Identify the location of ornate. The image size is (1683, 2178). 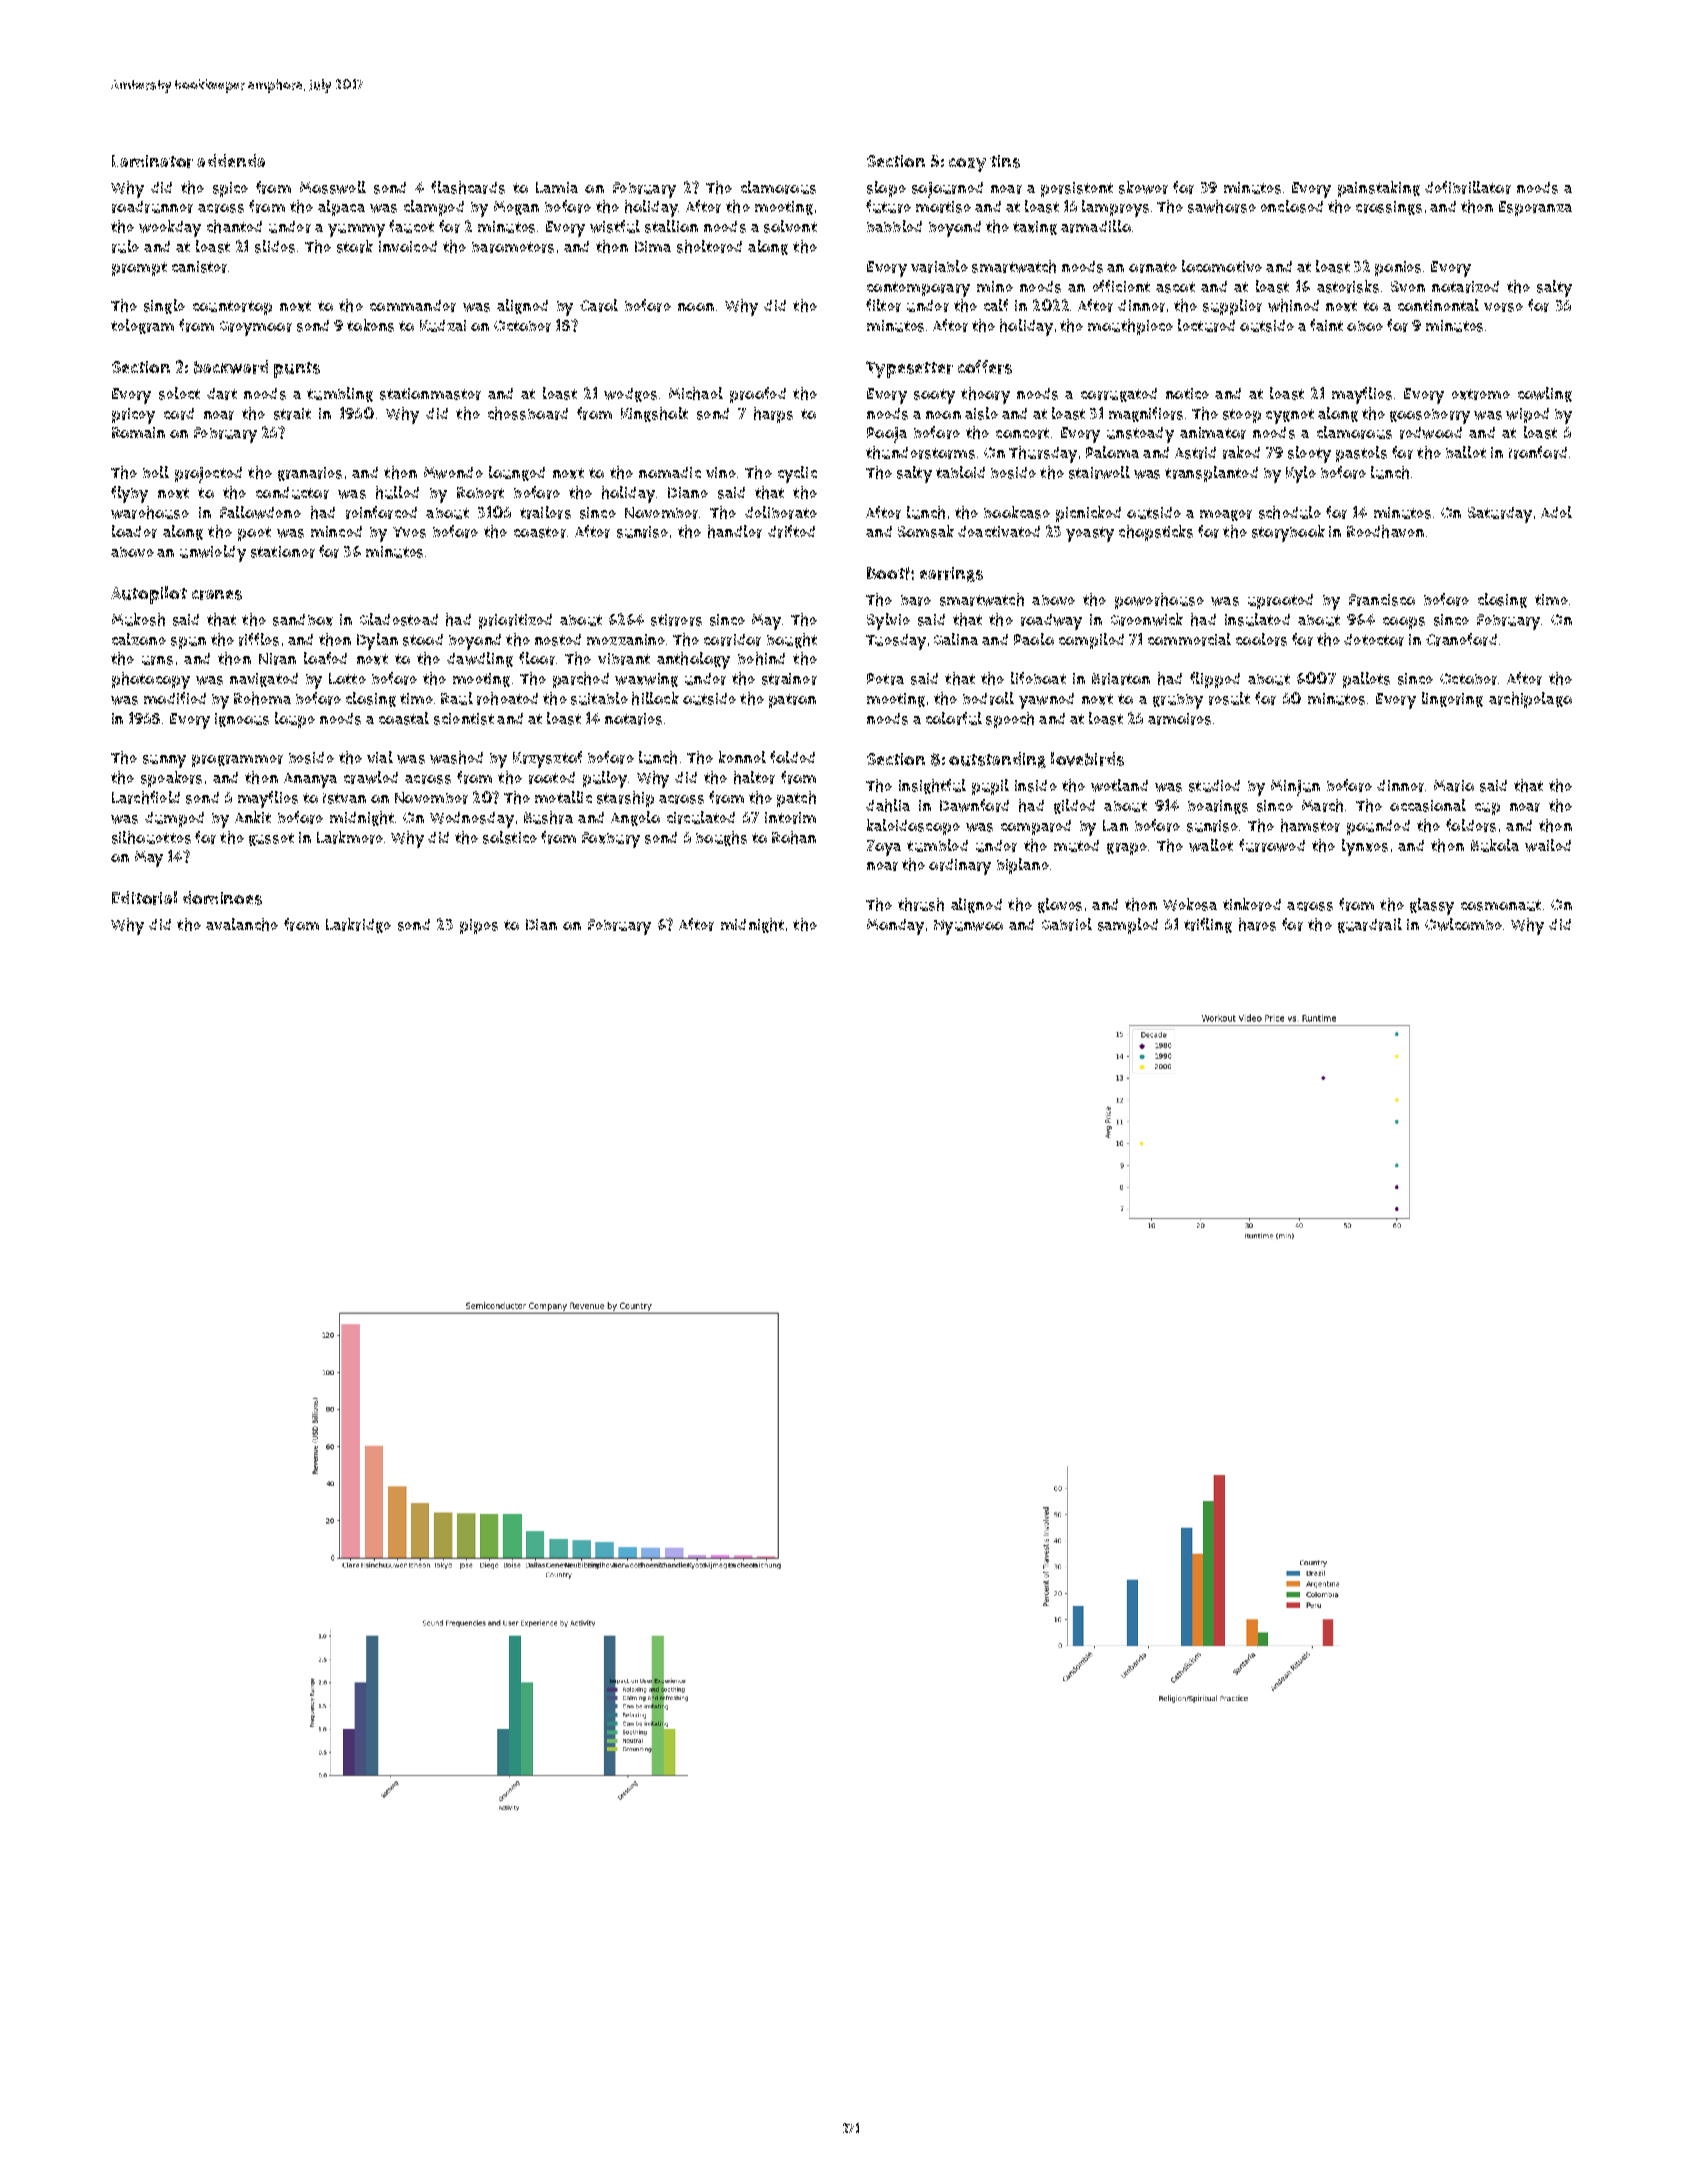
(1153, 267).
